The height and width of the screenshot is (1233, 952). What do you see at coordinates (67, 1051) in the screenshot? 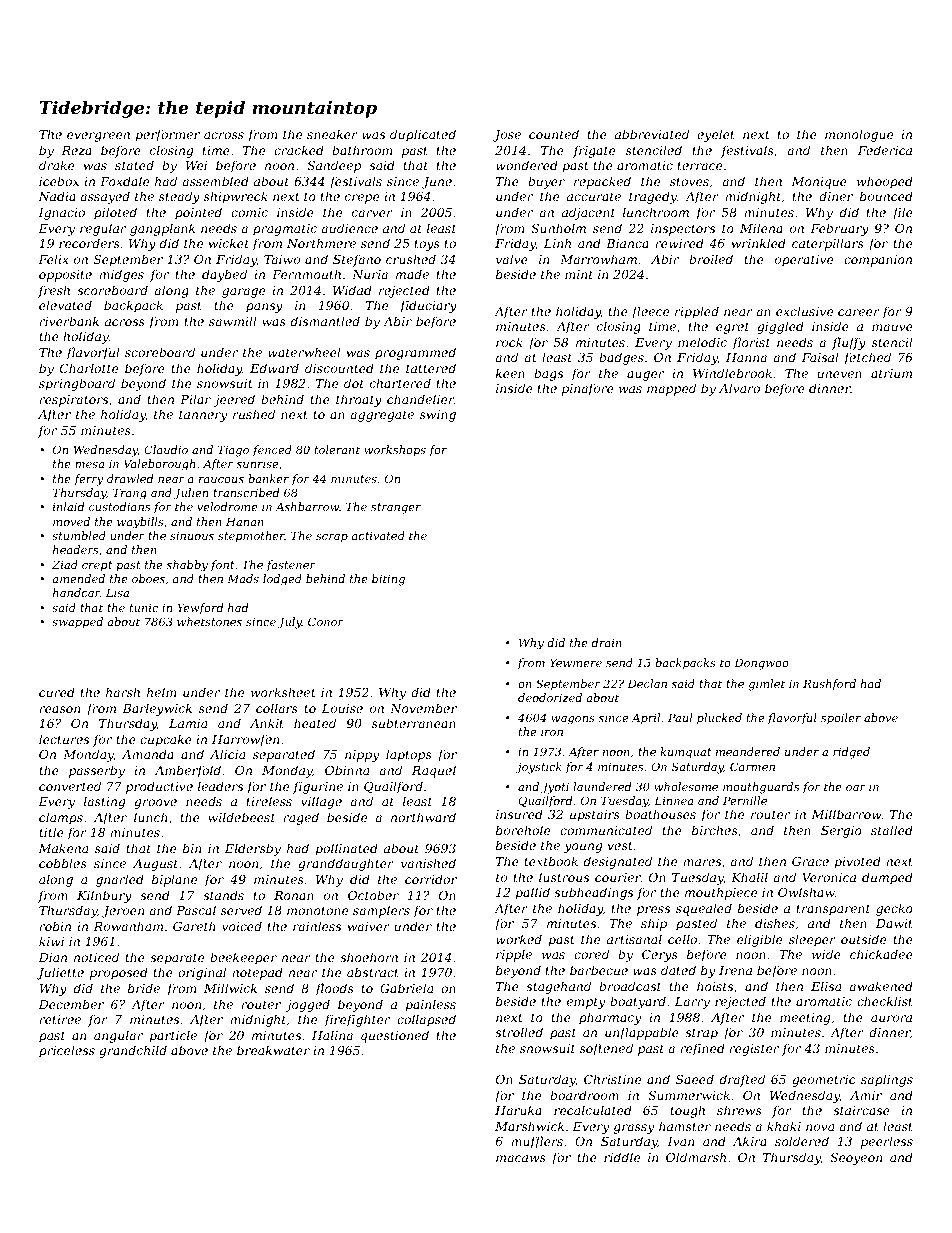
I see `priceless` at bounding box center [67, 1051].
